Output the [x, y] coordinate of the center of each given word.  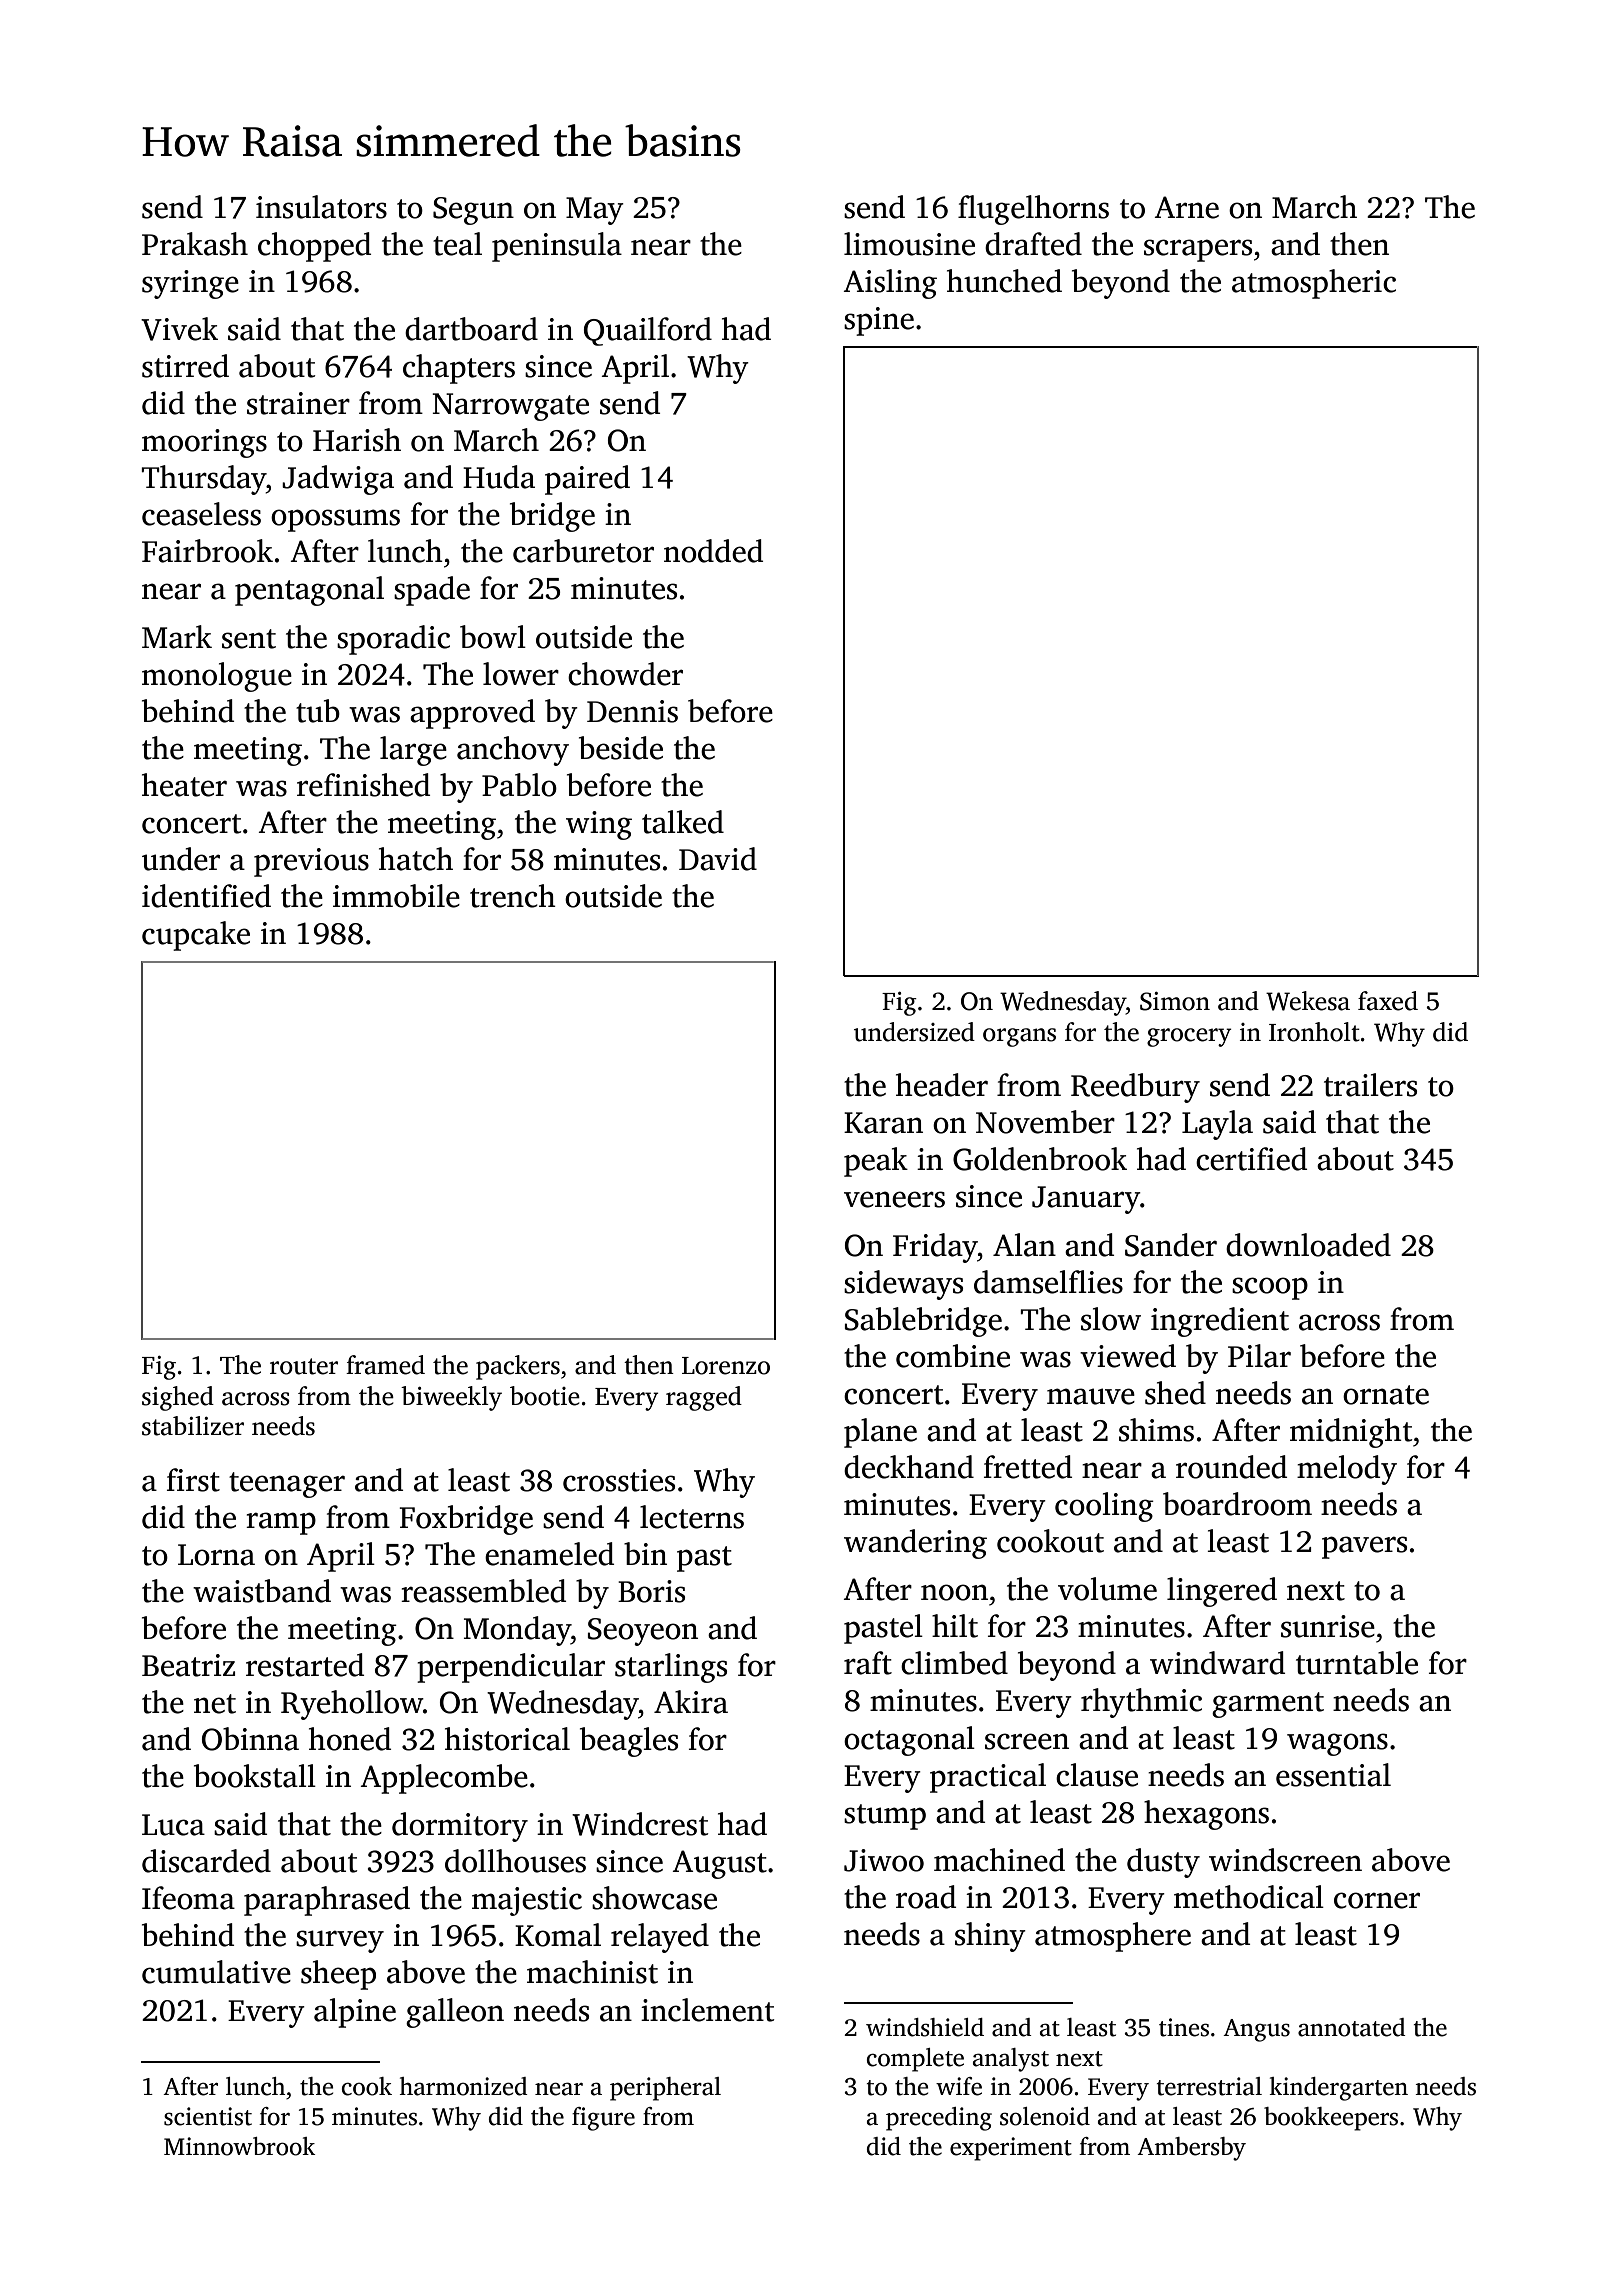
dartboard [471, 329]
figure [603, 2119]
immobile [396, 896]
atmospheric [1314, 284]
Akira [691, 1702]
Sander [1171, 1245]
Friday [935, 1248]
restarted [305, 1665]
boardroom [1237, 1504]
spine [879, 321]
